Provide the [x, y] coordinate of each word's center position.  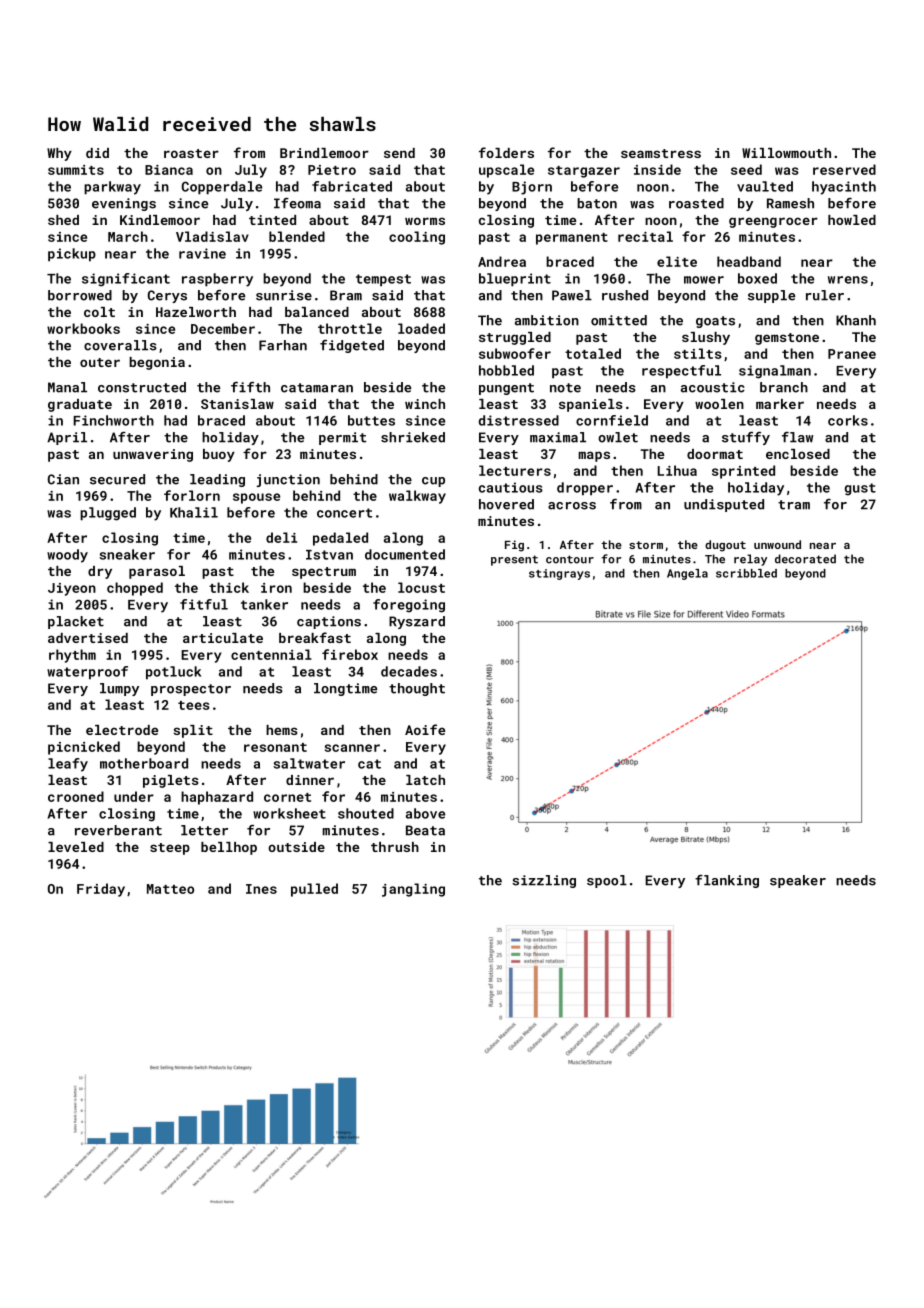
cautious [511, 487]
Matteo [170, 889]
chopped [135, 589]
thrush [395, 847]
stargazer [584, 172]
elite [677, 261]
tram [794, 505]
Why [59, 154]
